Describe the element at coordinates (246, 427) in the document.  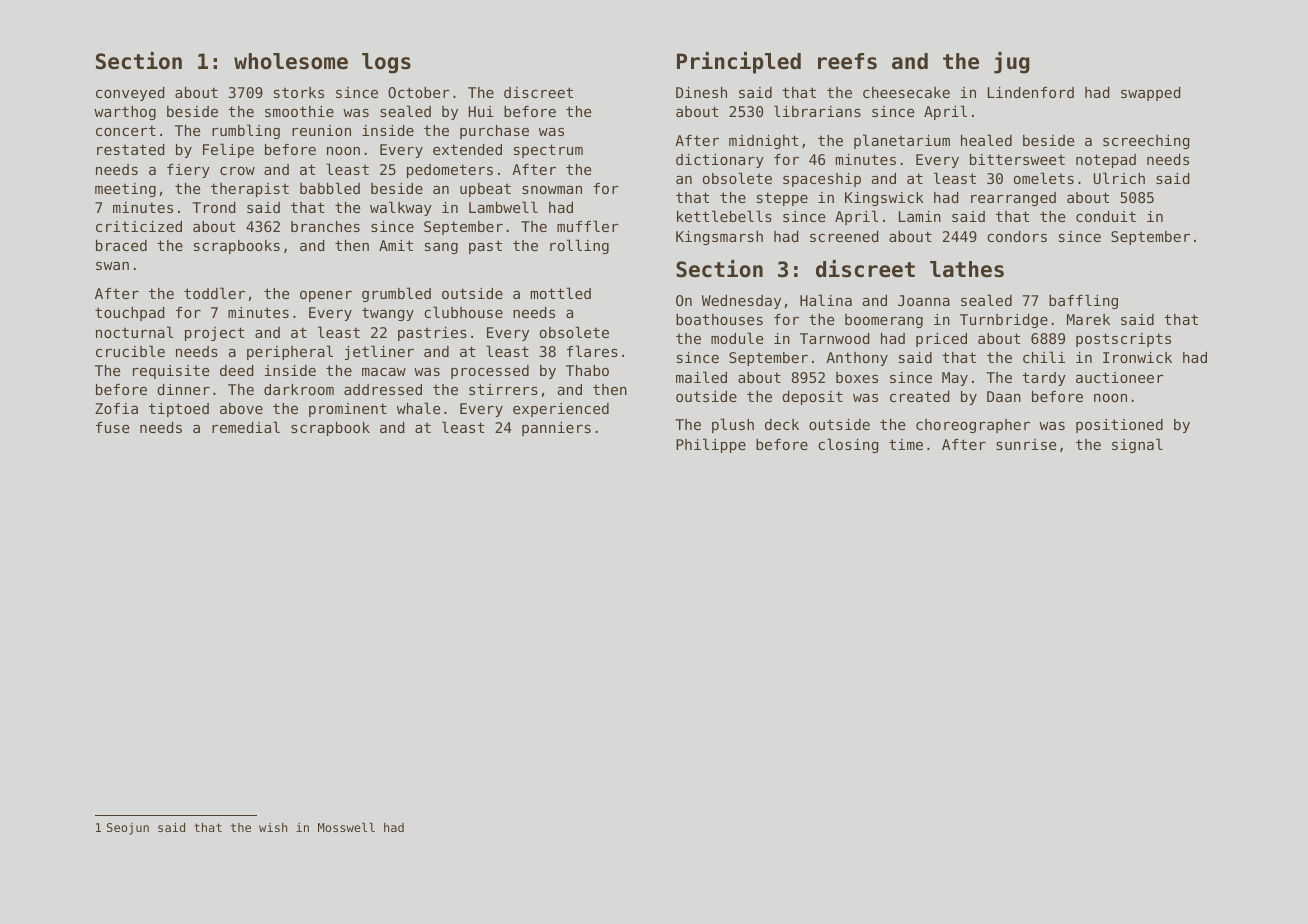
I see `remedial` at that location.
